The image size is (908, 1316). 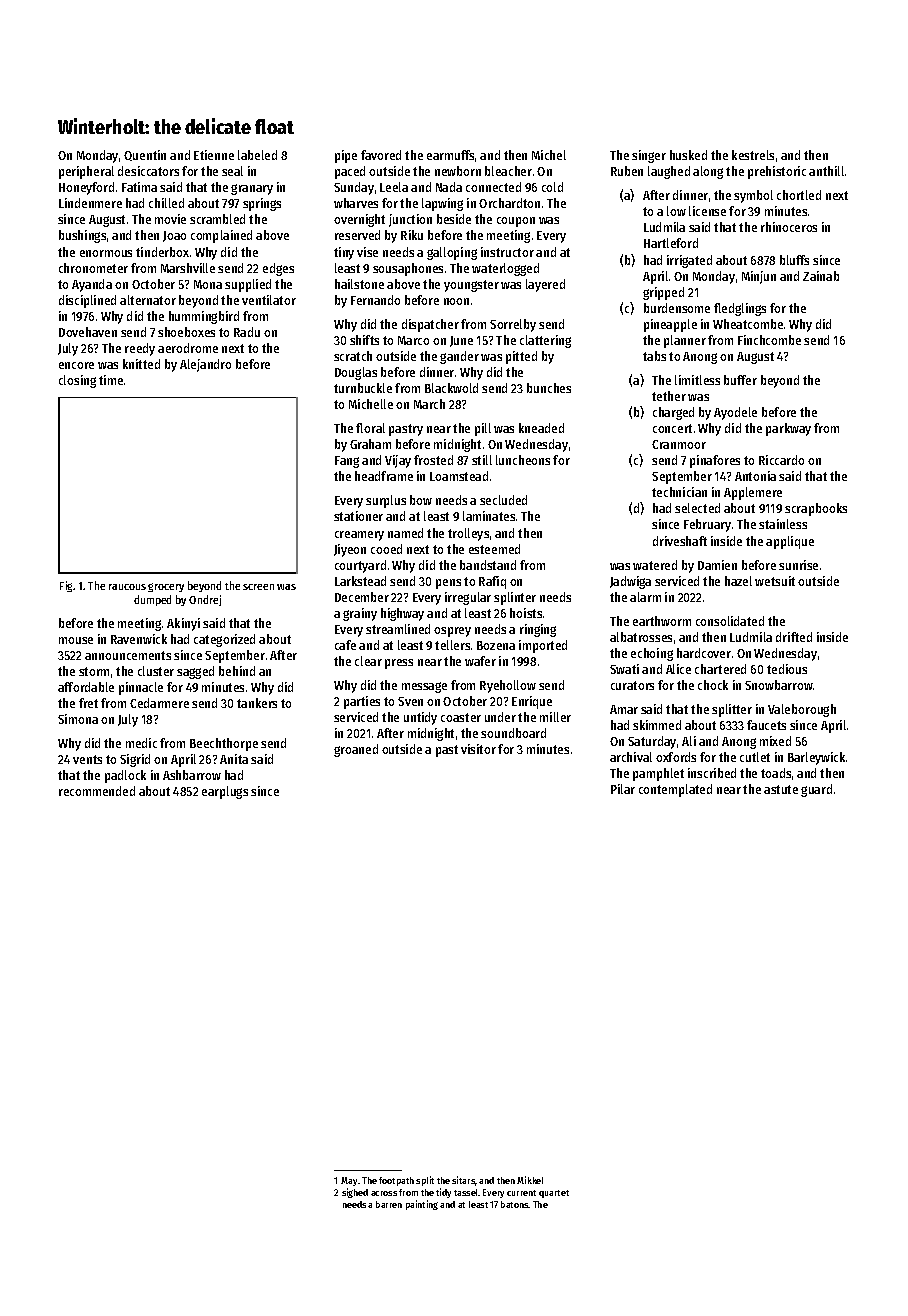 What do you see at coordinates (355, 1193) in the screenshot?
I see `sighed` at bounding box center [355, 1193].
